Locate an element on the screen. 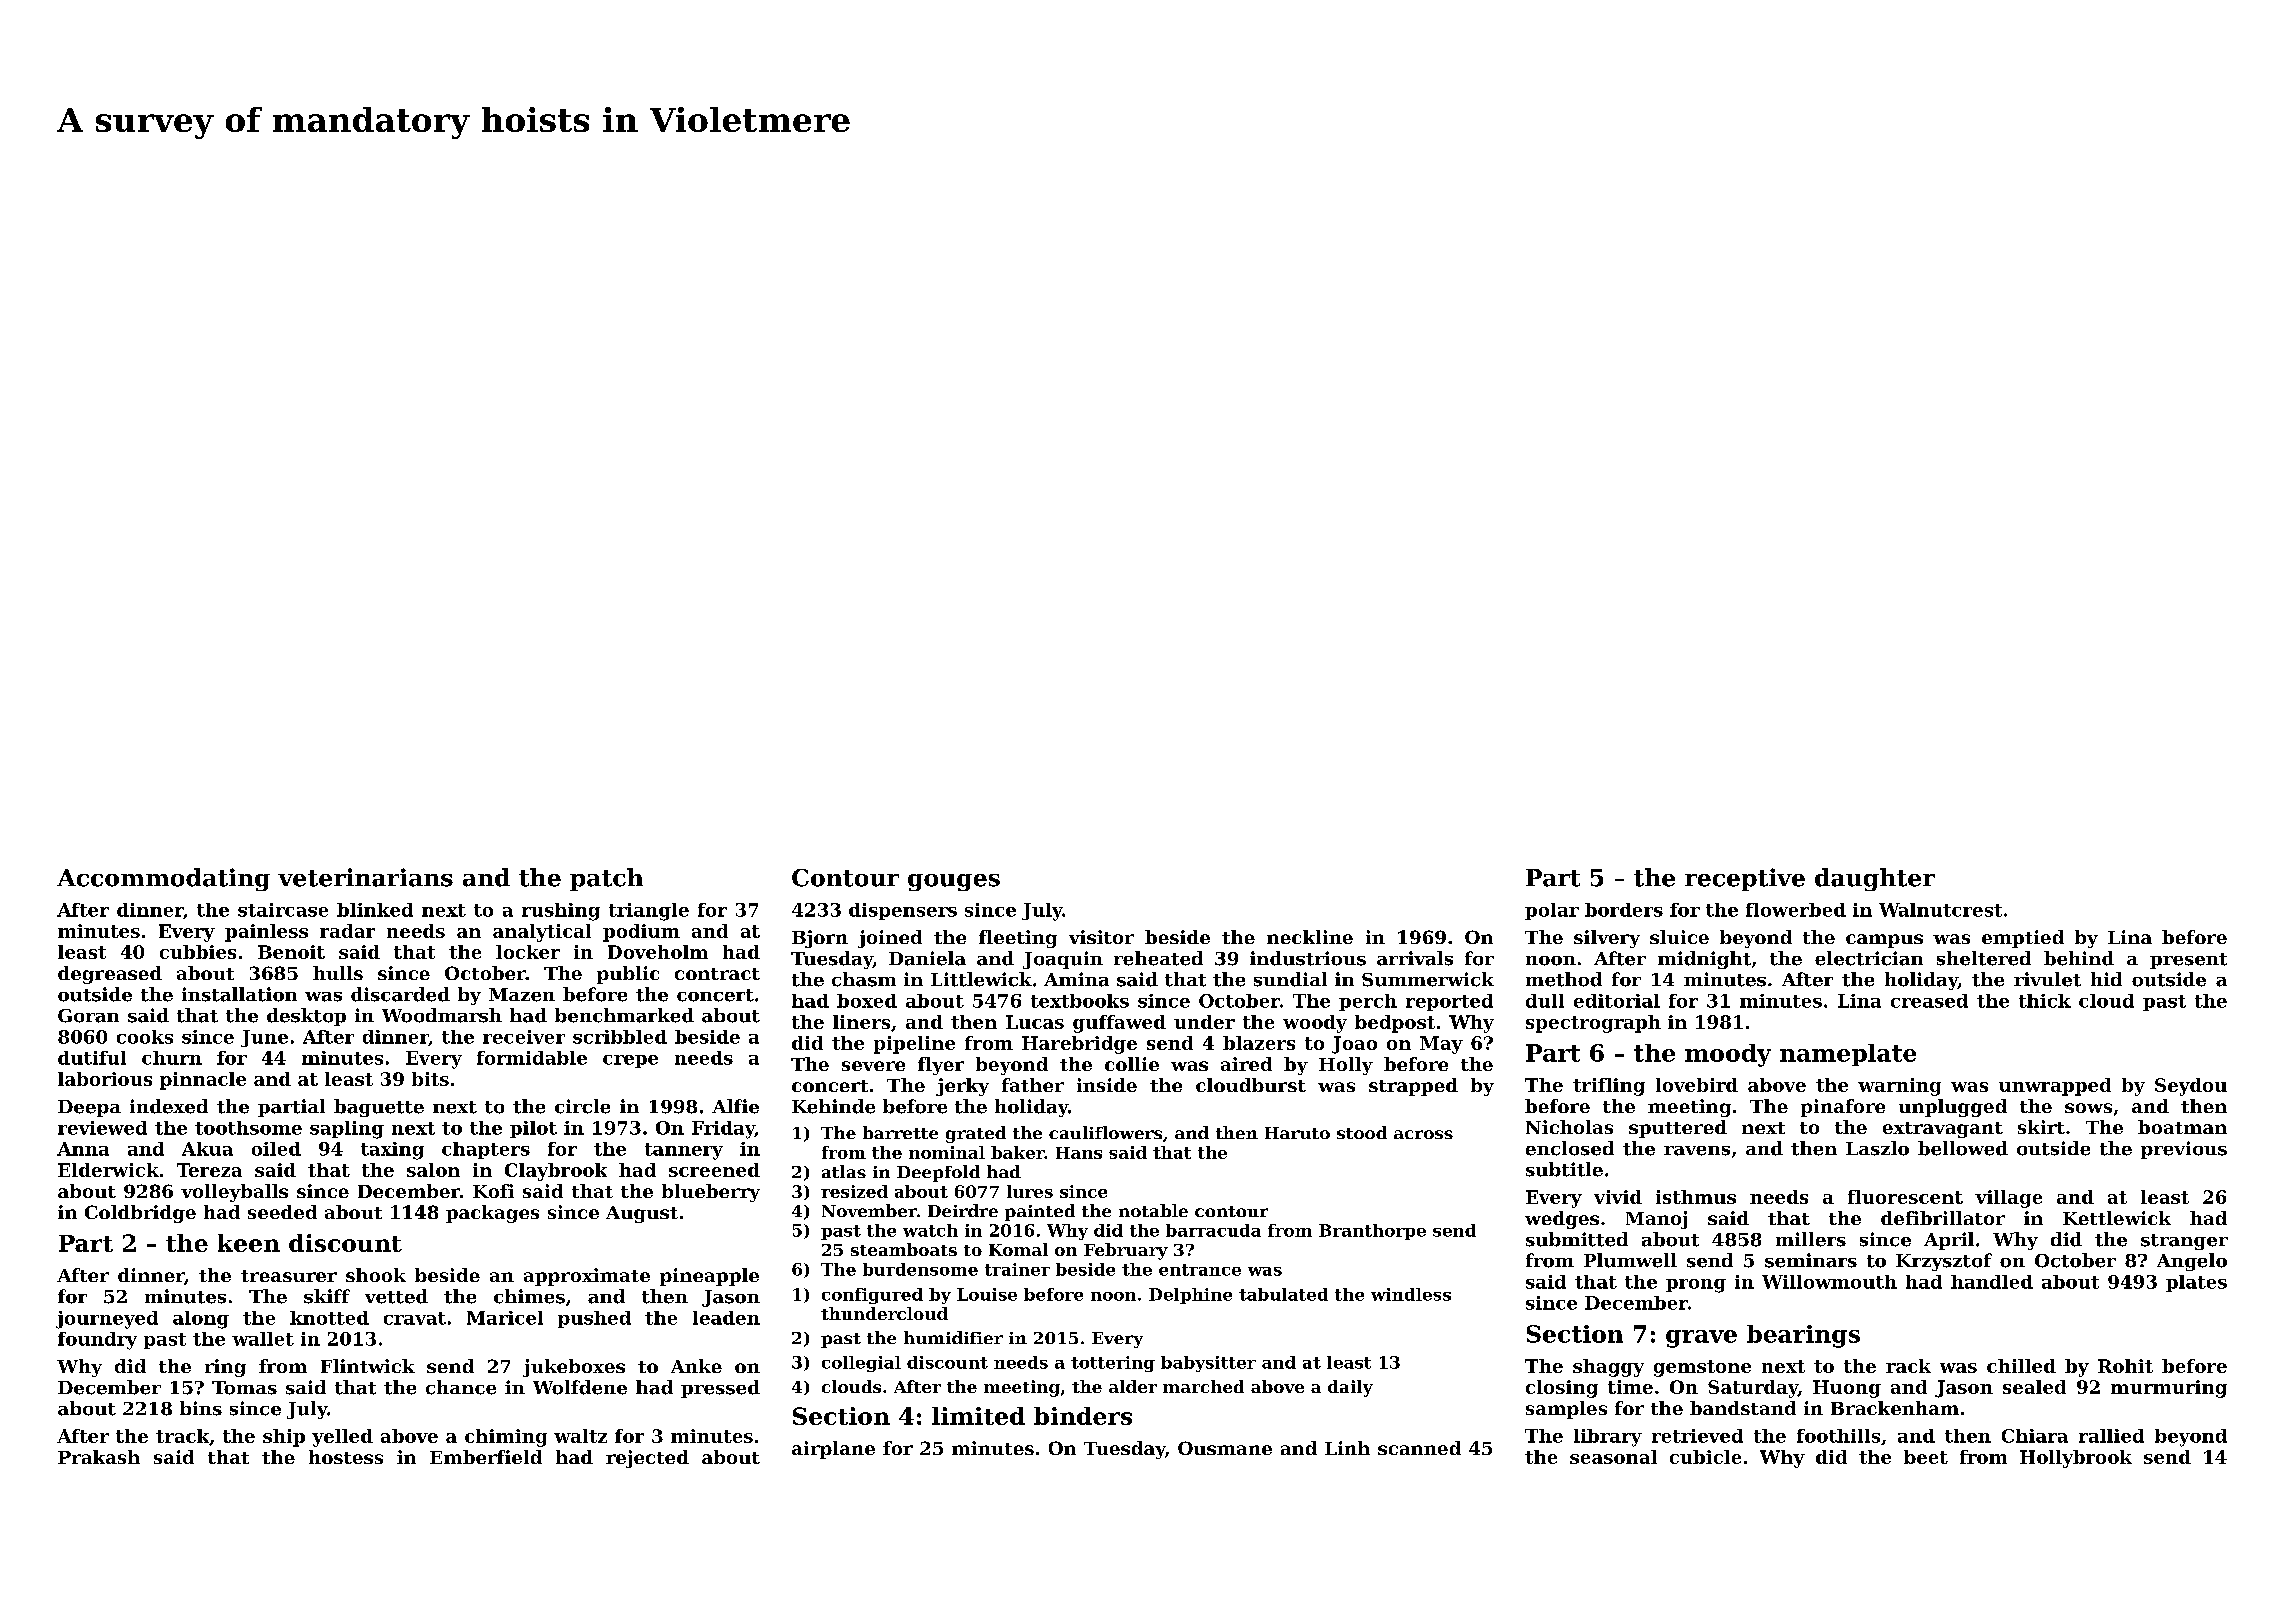 The height and width of the screenshot is (1616, 2285). pressed is located at coordinates (720, 1389).
